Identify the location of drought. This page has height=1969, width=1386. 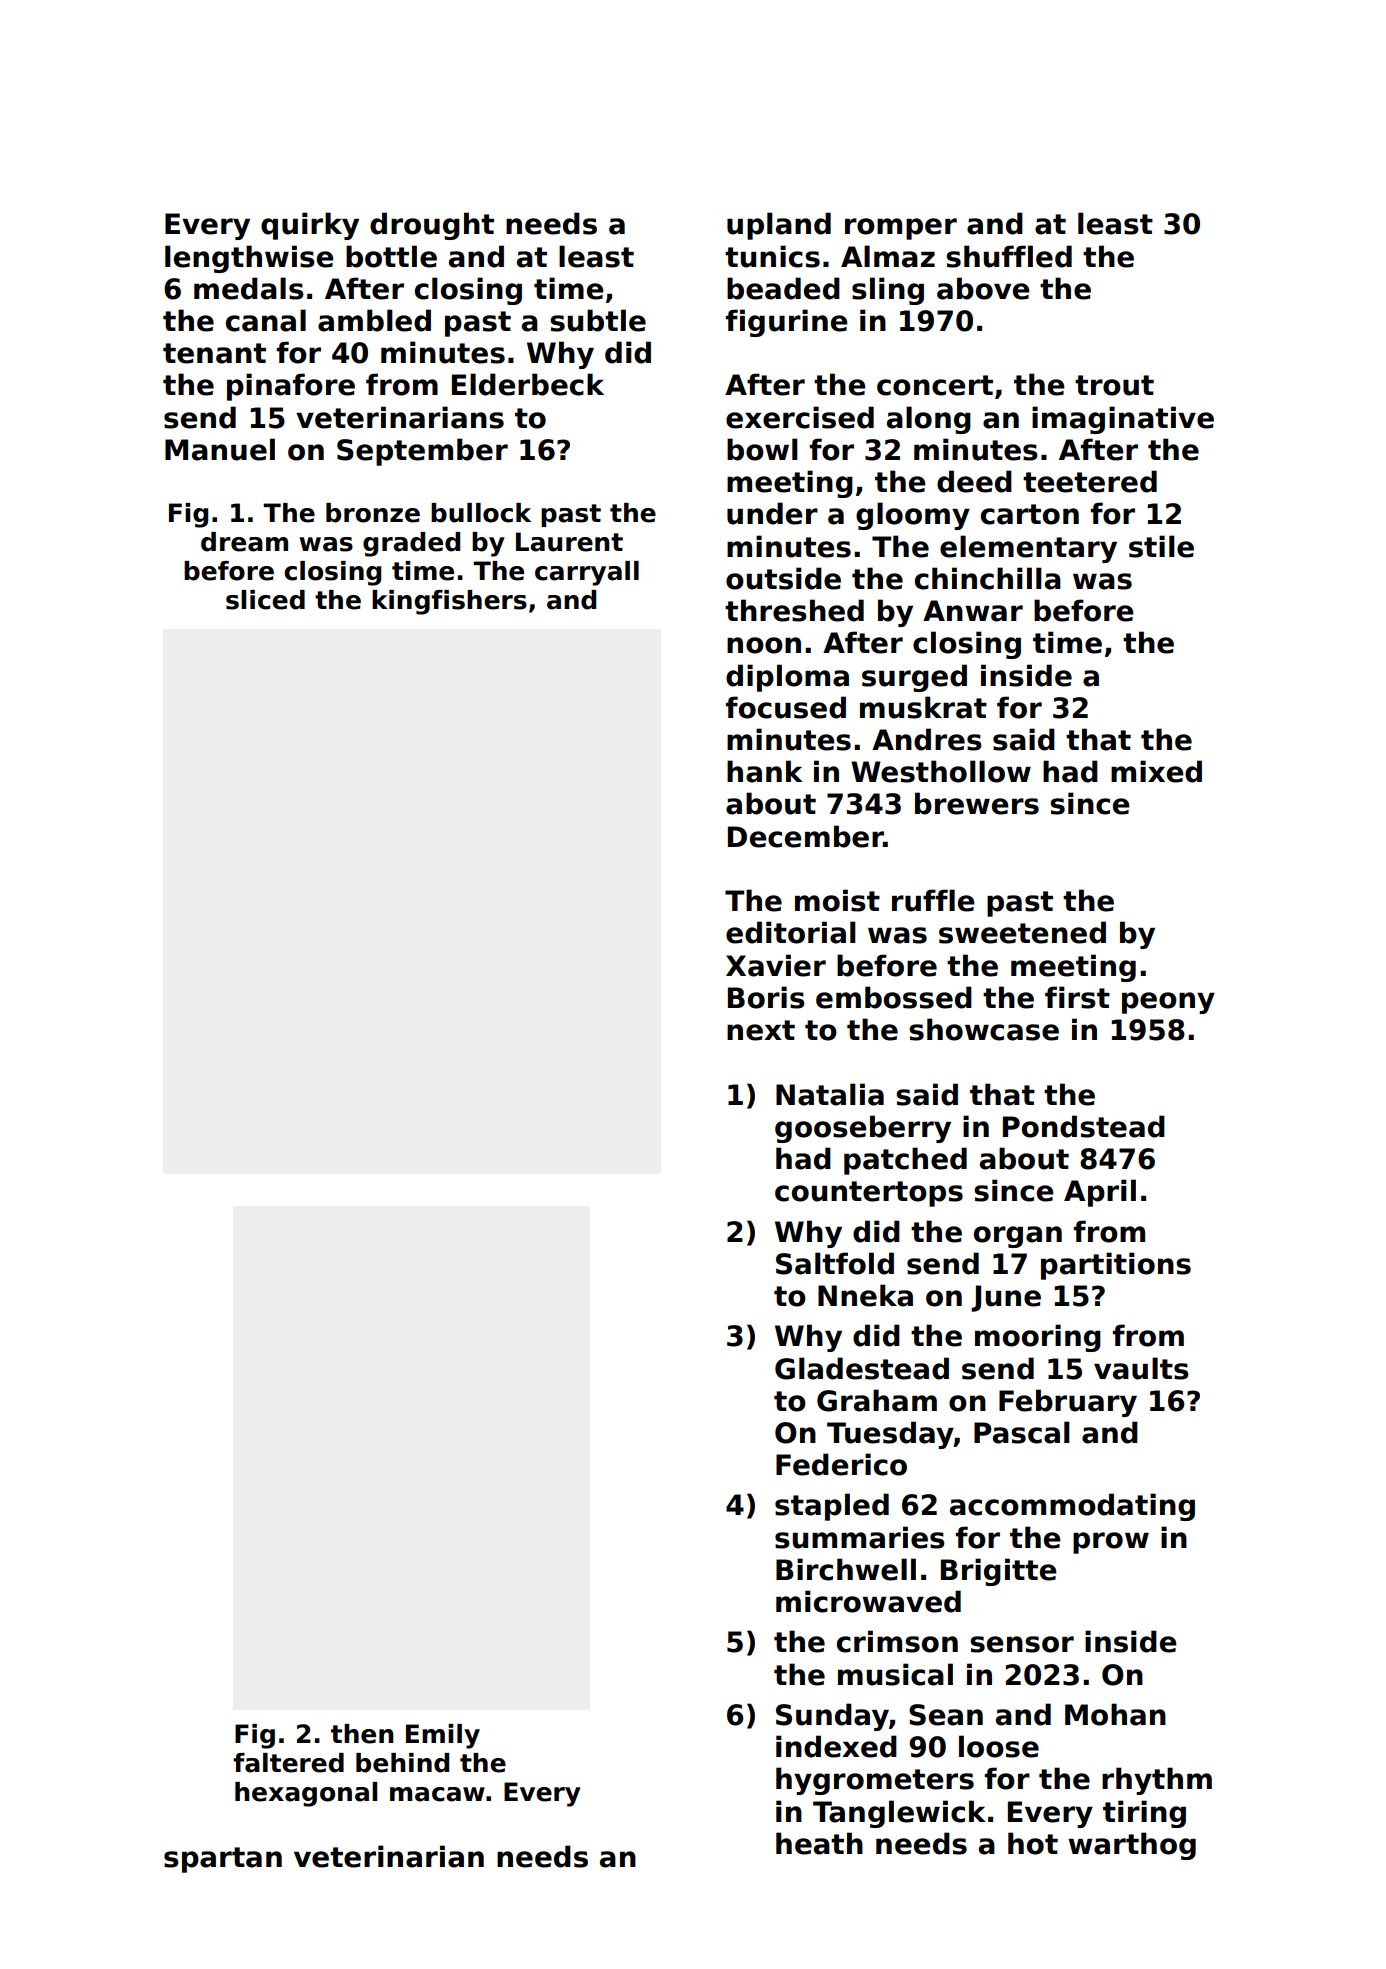
(432, 226).
